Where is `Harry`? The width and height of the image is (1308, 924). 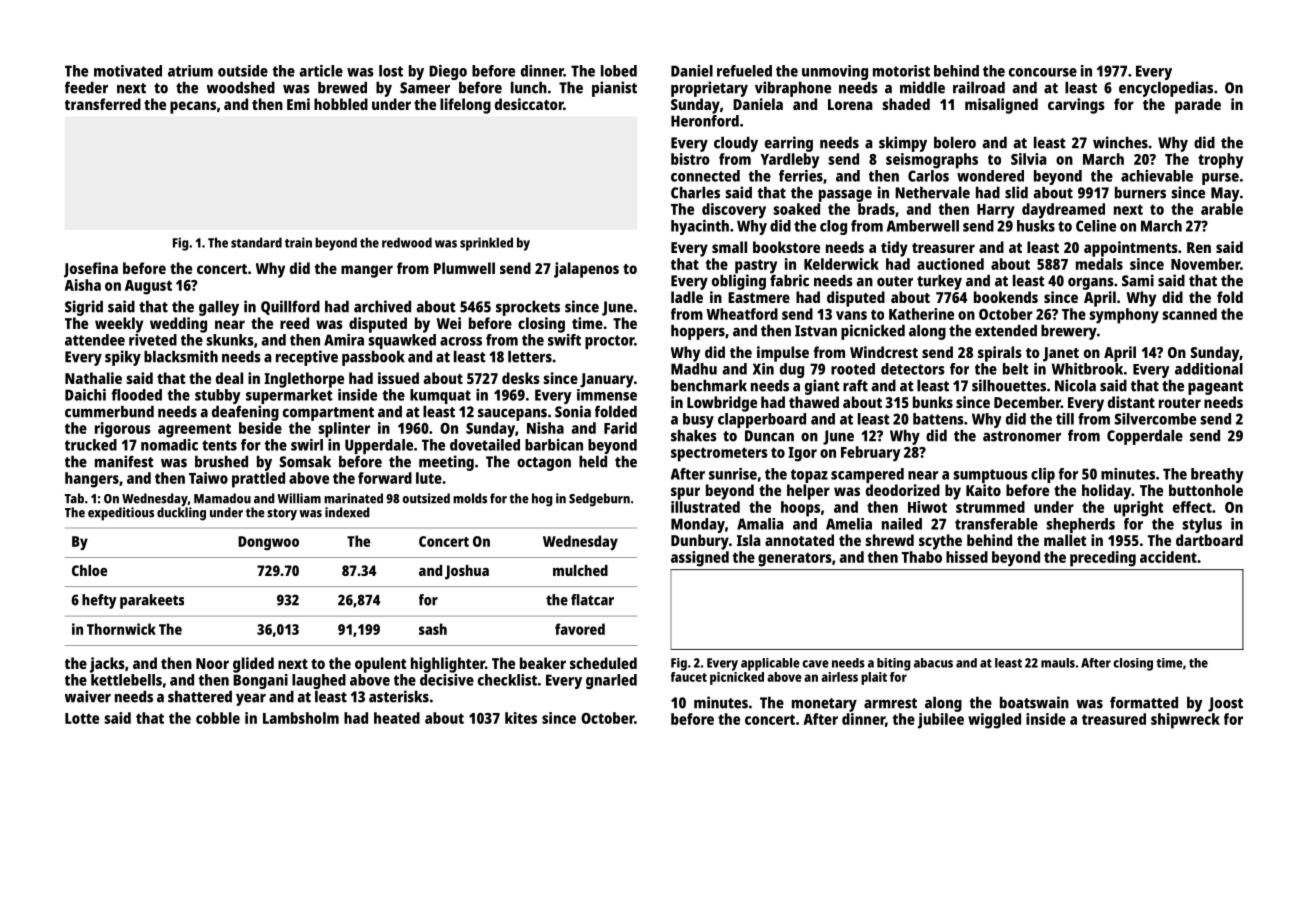
Harry is located at coordinates (996, 211).
